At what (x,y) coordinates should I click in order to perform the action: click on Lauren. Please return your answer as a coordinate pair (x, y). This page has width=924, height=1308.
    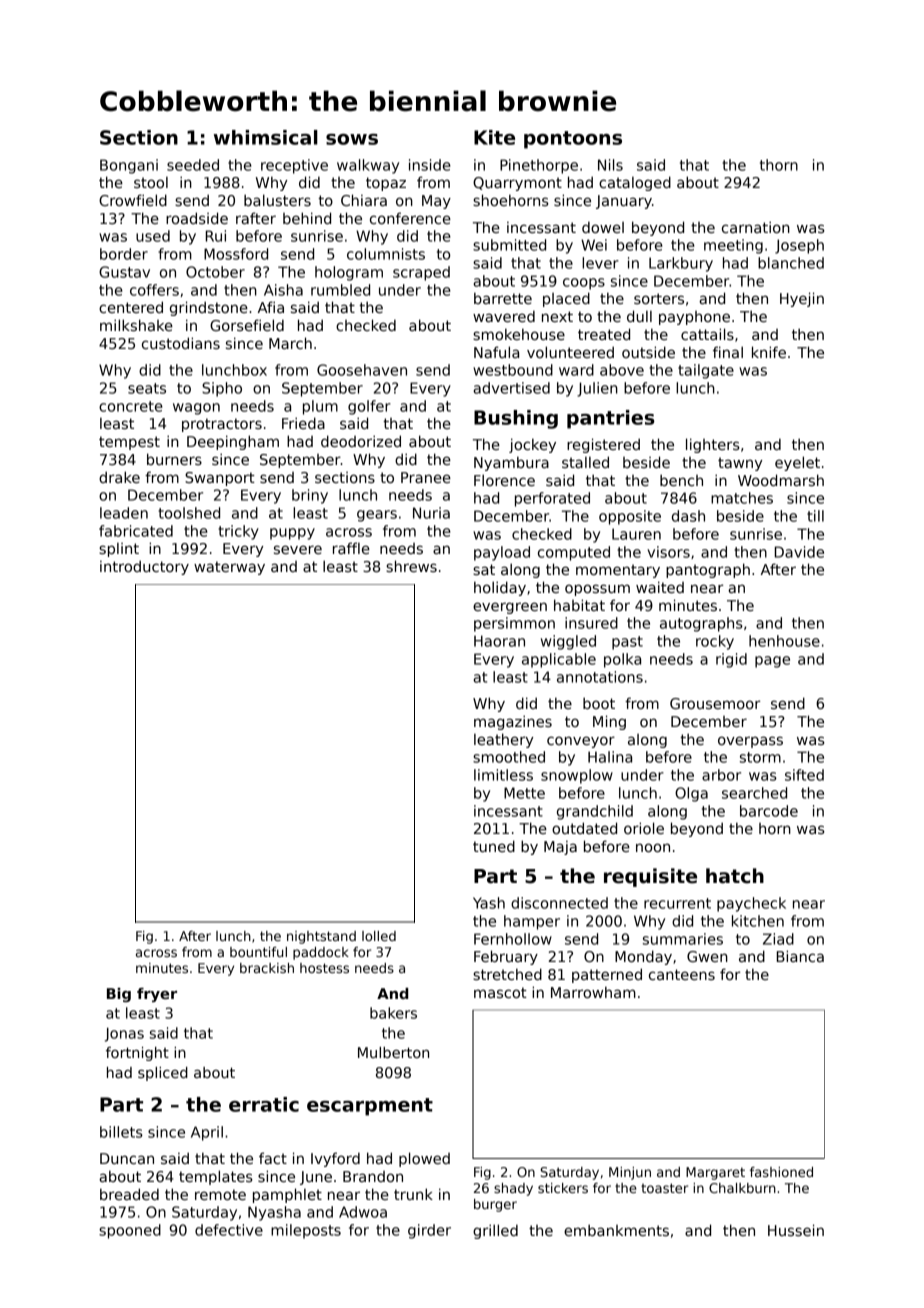
    Looking at the image, I should click on (636, 534).
